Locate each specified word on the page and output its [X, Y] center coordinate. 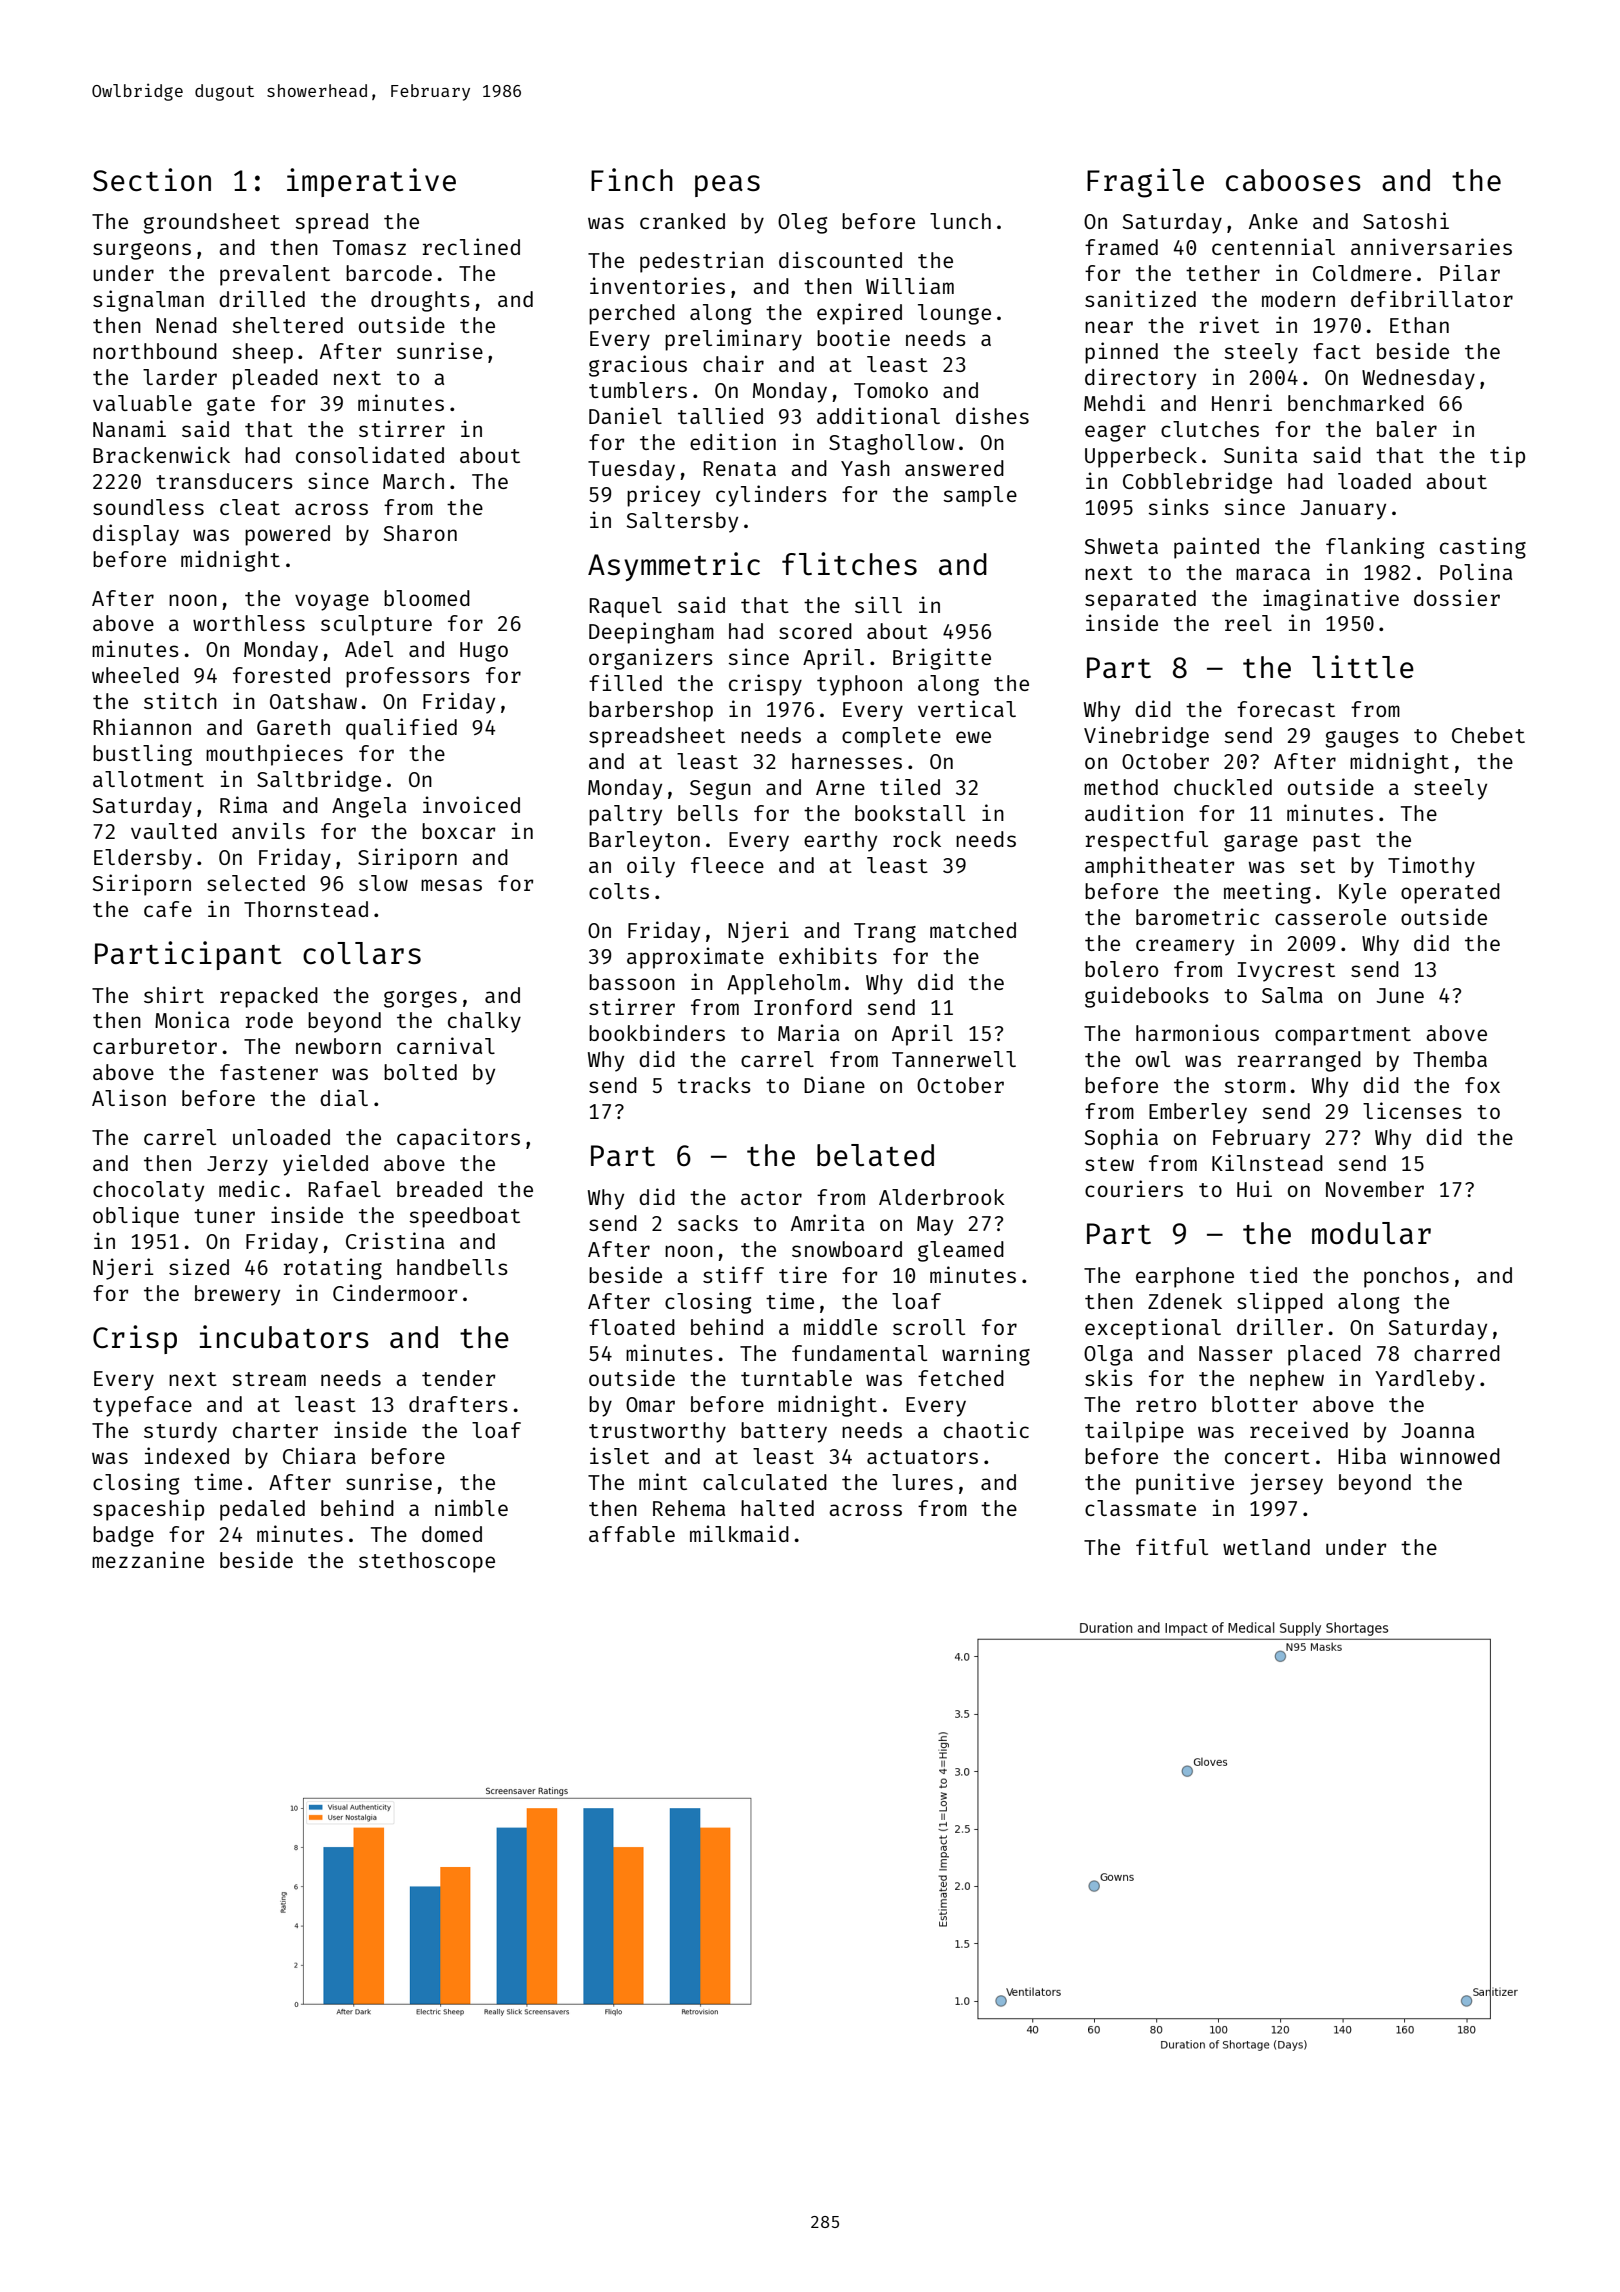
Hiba [1362, 1455]
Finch [632, 179]
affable [632, 1534]
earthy [840, 841]
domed [452, 1534]
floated [632, 1327]
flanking [1375, 548]
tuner [224, 1216]
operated [1450, 893]
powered [287, 535]
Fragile [1145, 183]
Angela [369, 807]
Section [152, 179]
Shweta [1121, 546]
